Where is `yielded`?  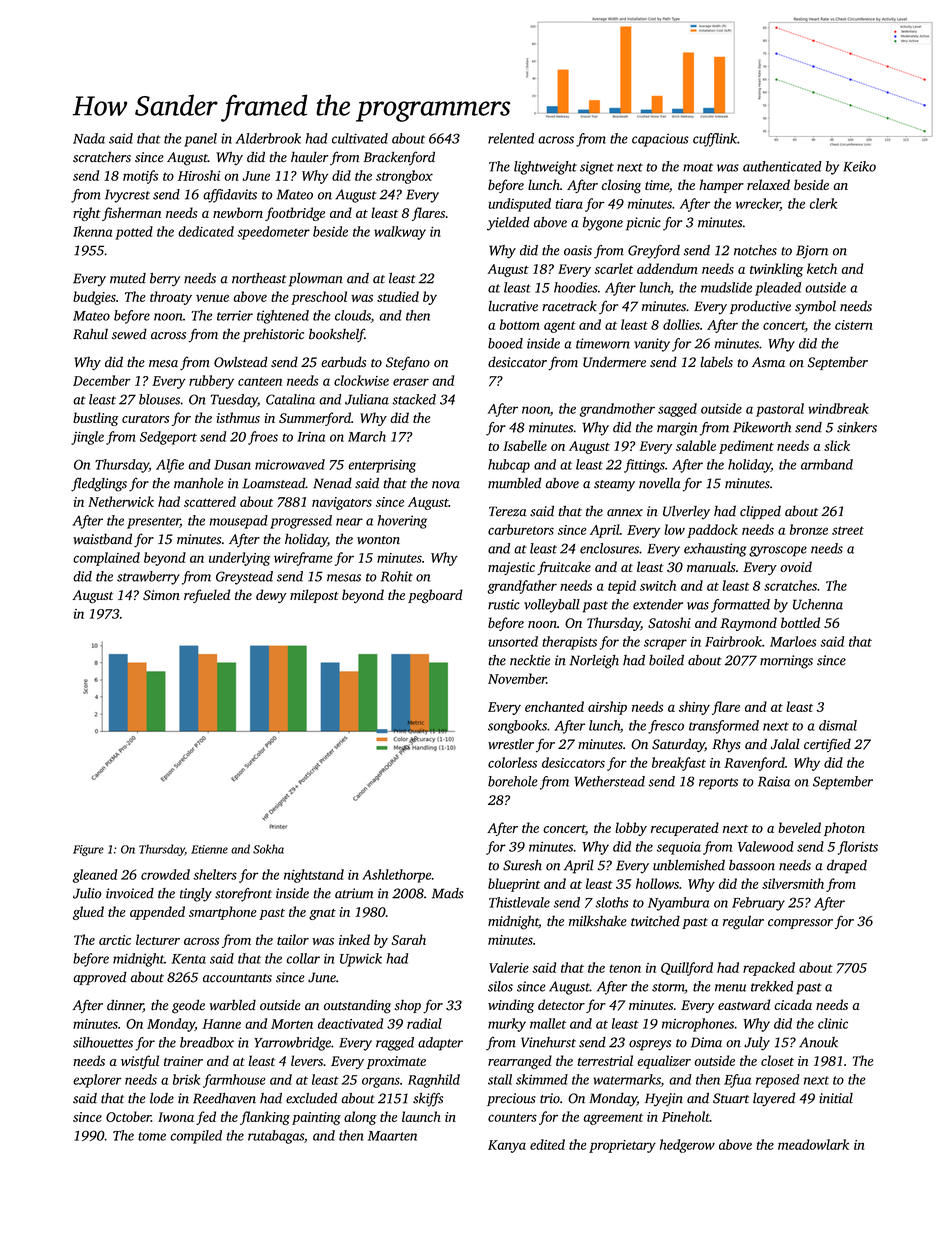
yielded is located at coordinates (508, 224).
